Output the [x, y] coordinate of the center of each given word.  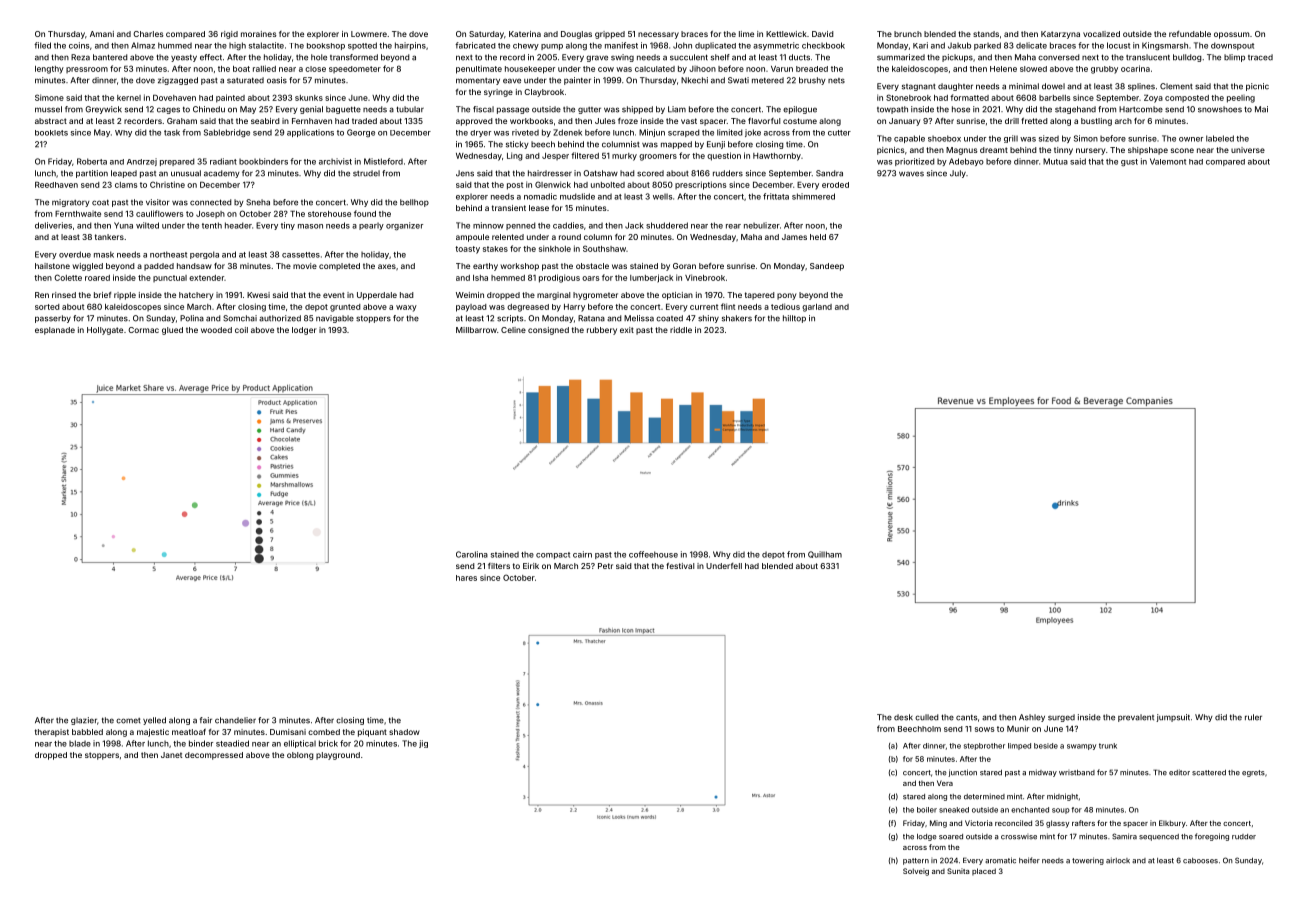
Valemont [1168, 161]
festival [680, 566]
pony [786, 296]
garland [817, 308]
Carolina [472, 554]
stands [986, 34]
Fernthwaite [78, 214]
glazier [84, 721]
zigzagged [178, 81]
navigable [335, 319]
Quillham [825, 554]
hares [466, 578]
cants [966, 718]
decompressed [214, 756]
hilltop [794, 319]
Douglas [576, 35]
